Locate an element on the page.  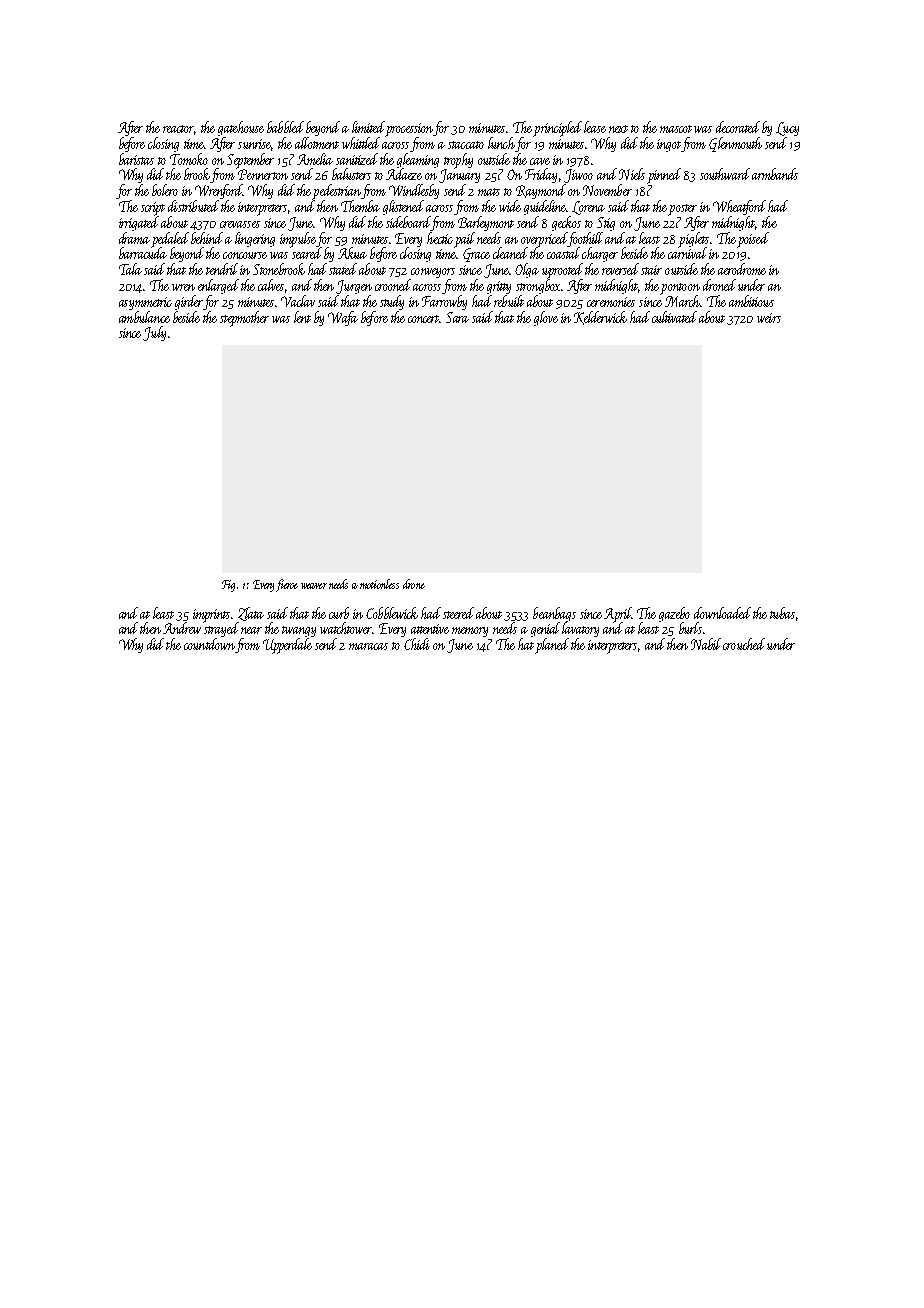
limited is located at coordinates (368, 127).
